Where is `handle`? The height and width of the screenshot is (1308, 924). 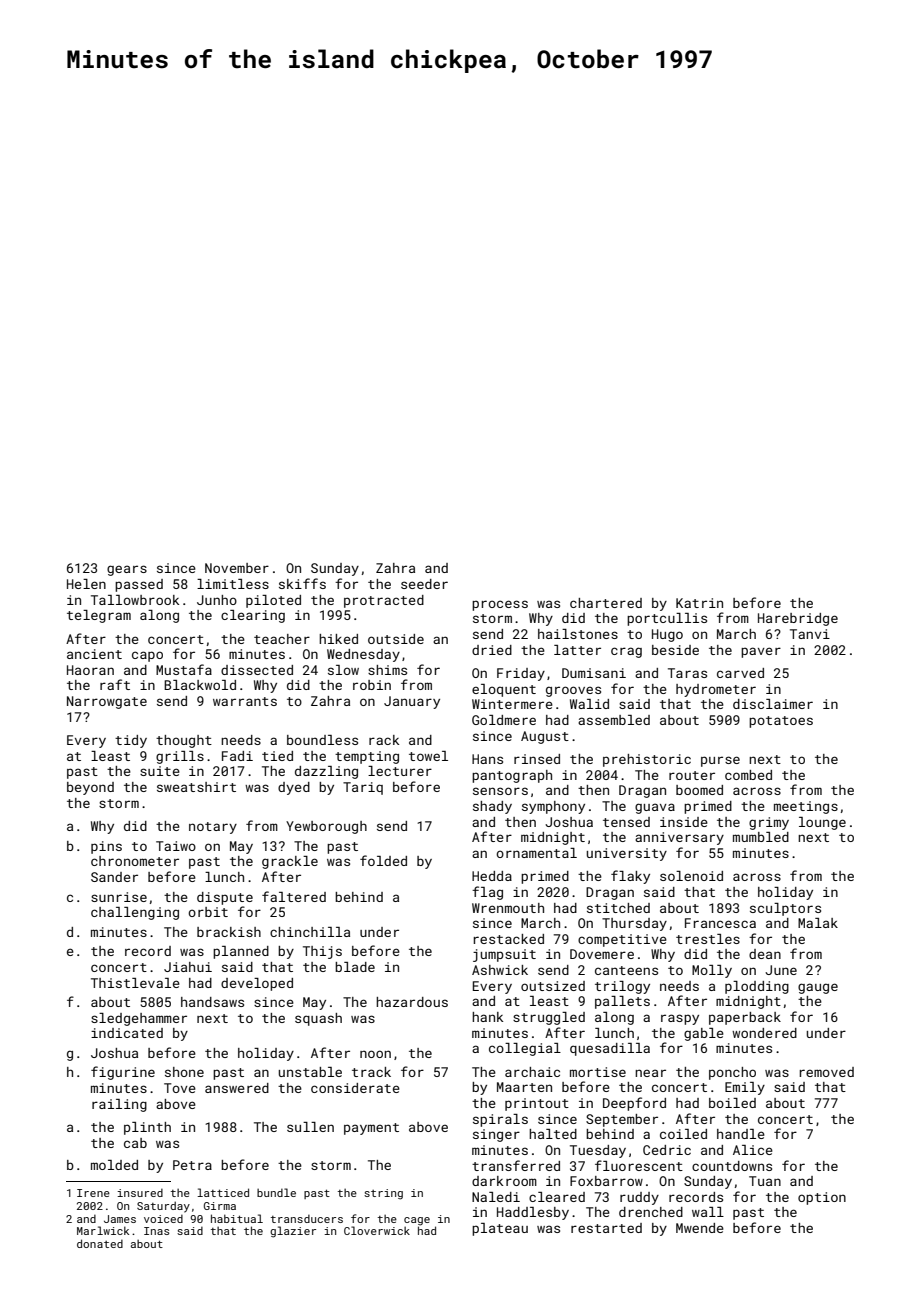
handle is located at coordinates (741, 1134).
